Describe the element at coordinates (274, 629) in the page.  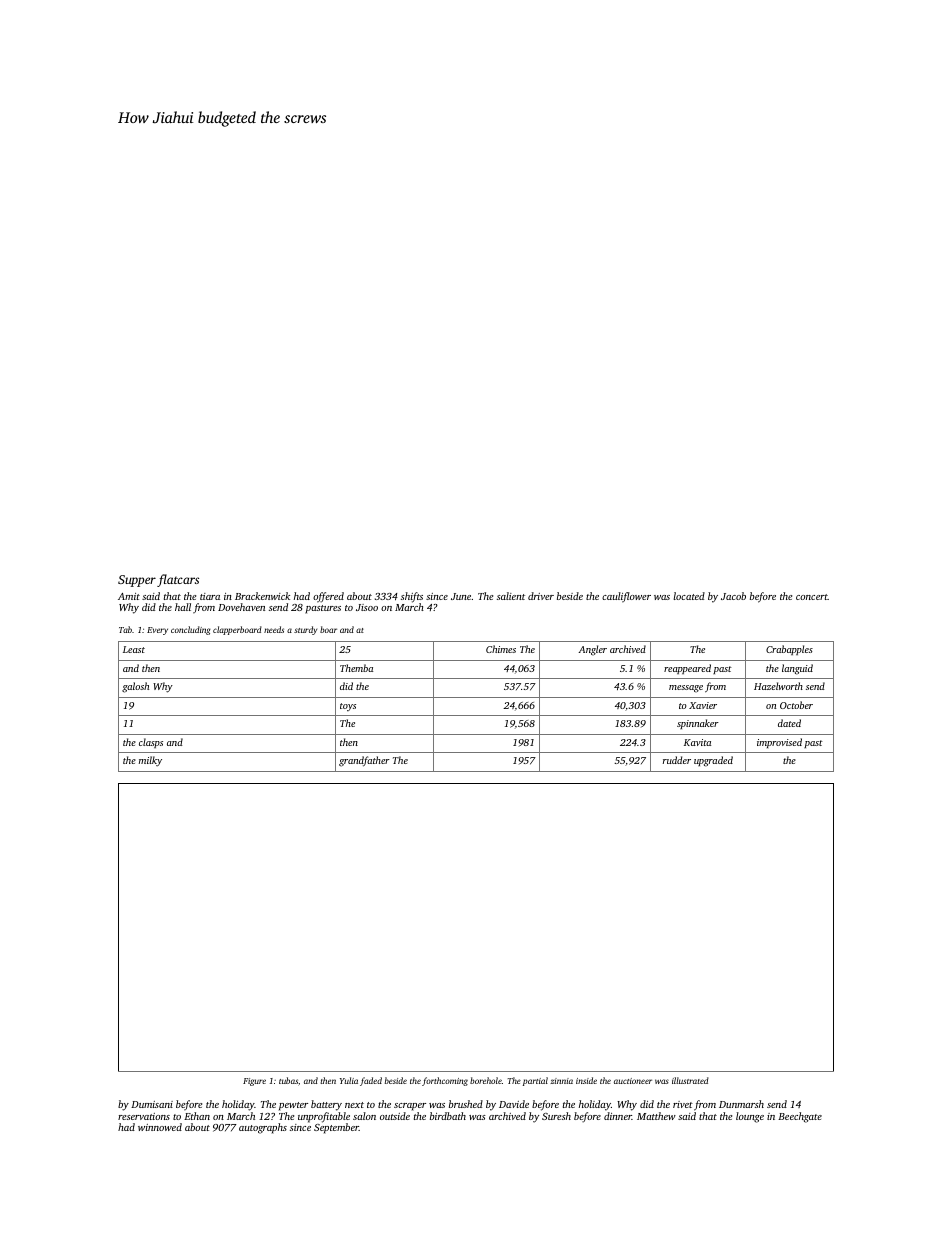
I see `needs` at that location.
